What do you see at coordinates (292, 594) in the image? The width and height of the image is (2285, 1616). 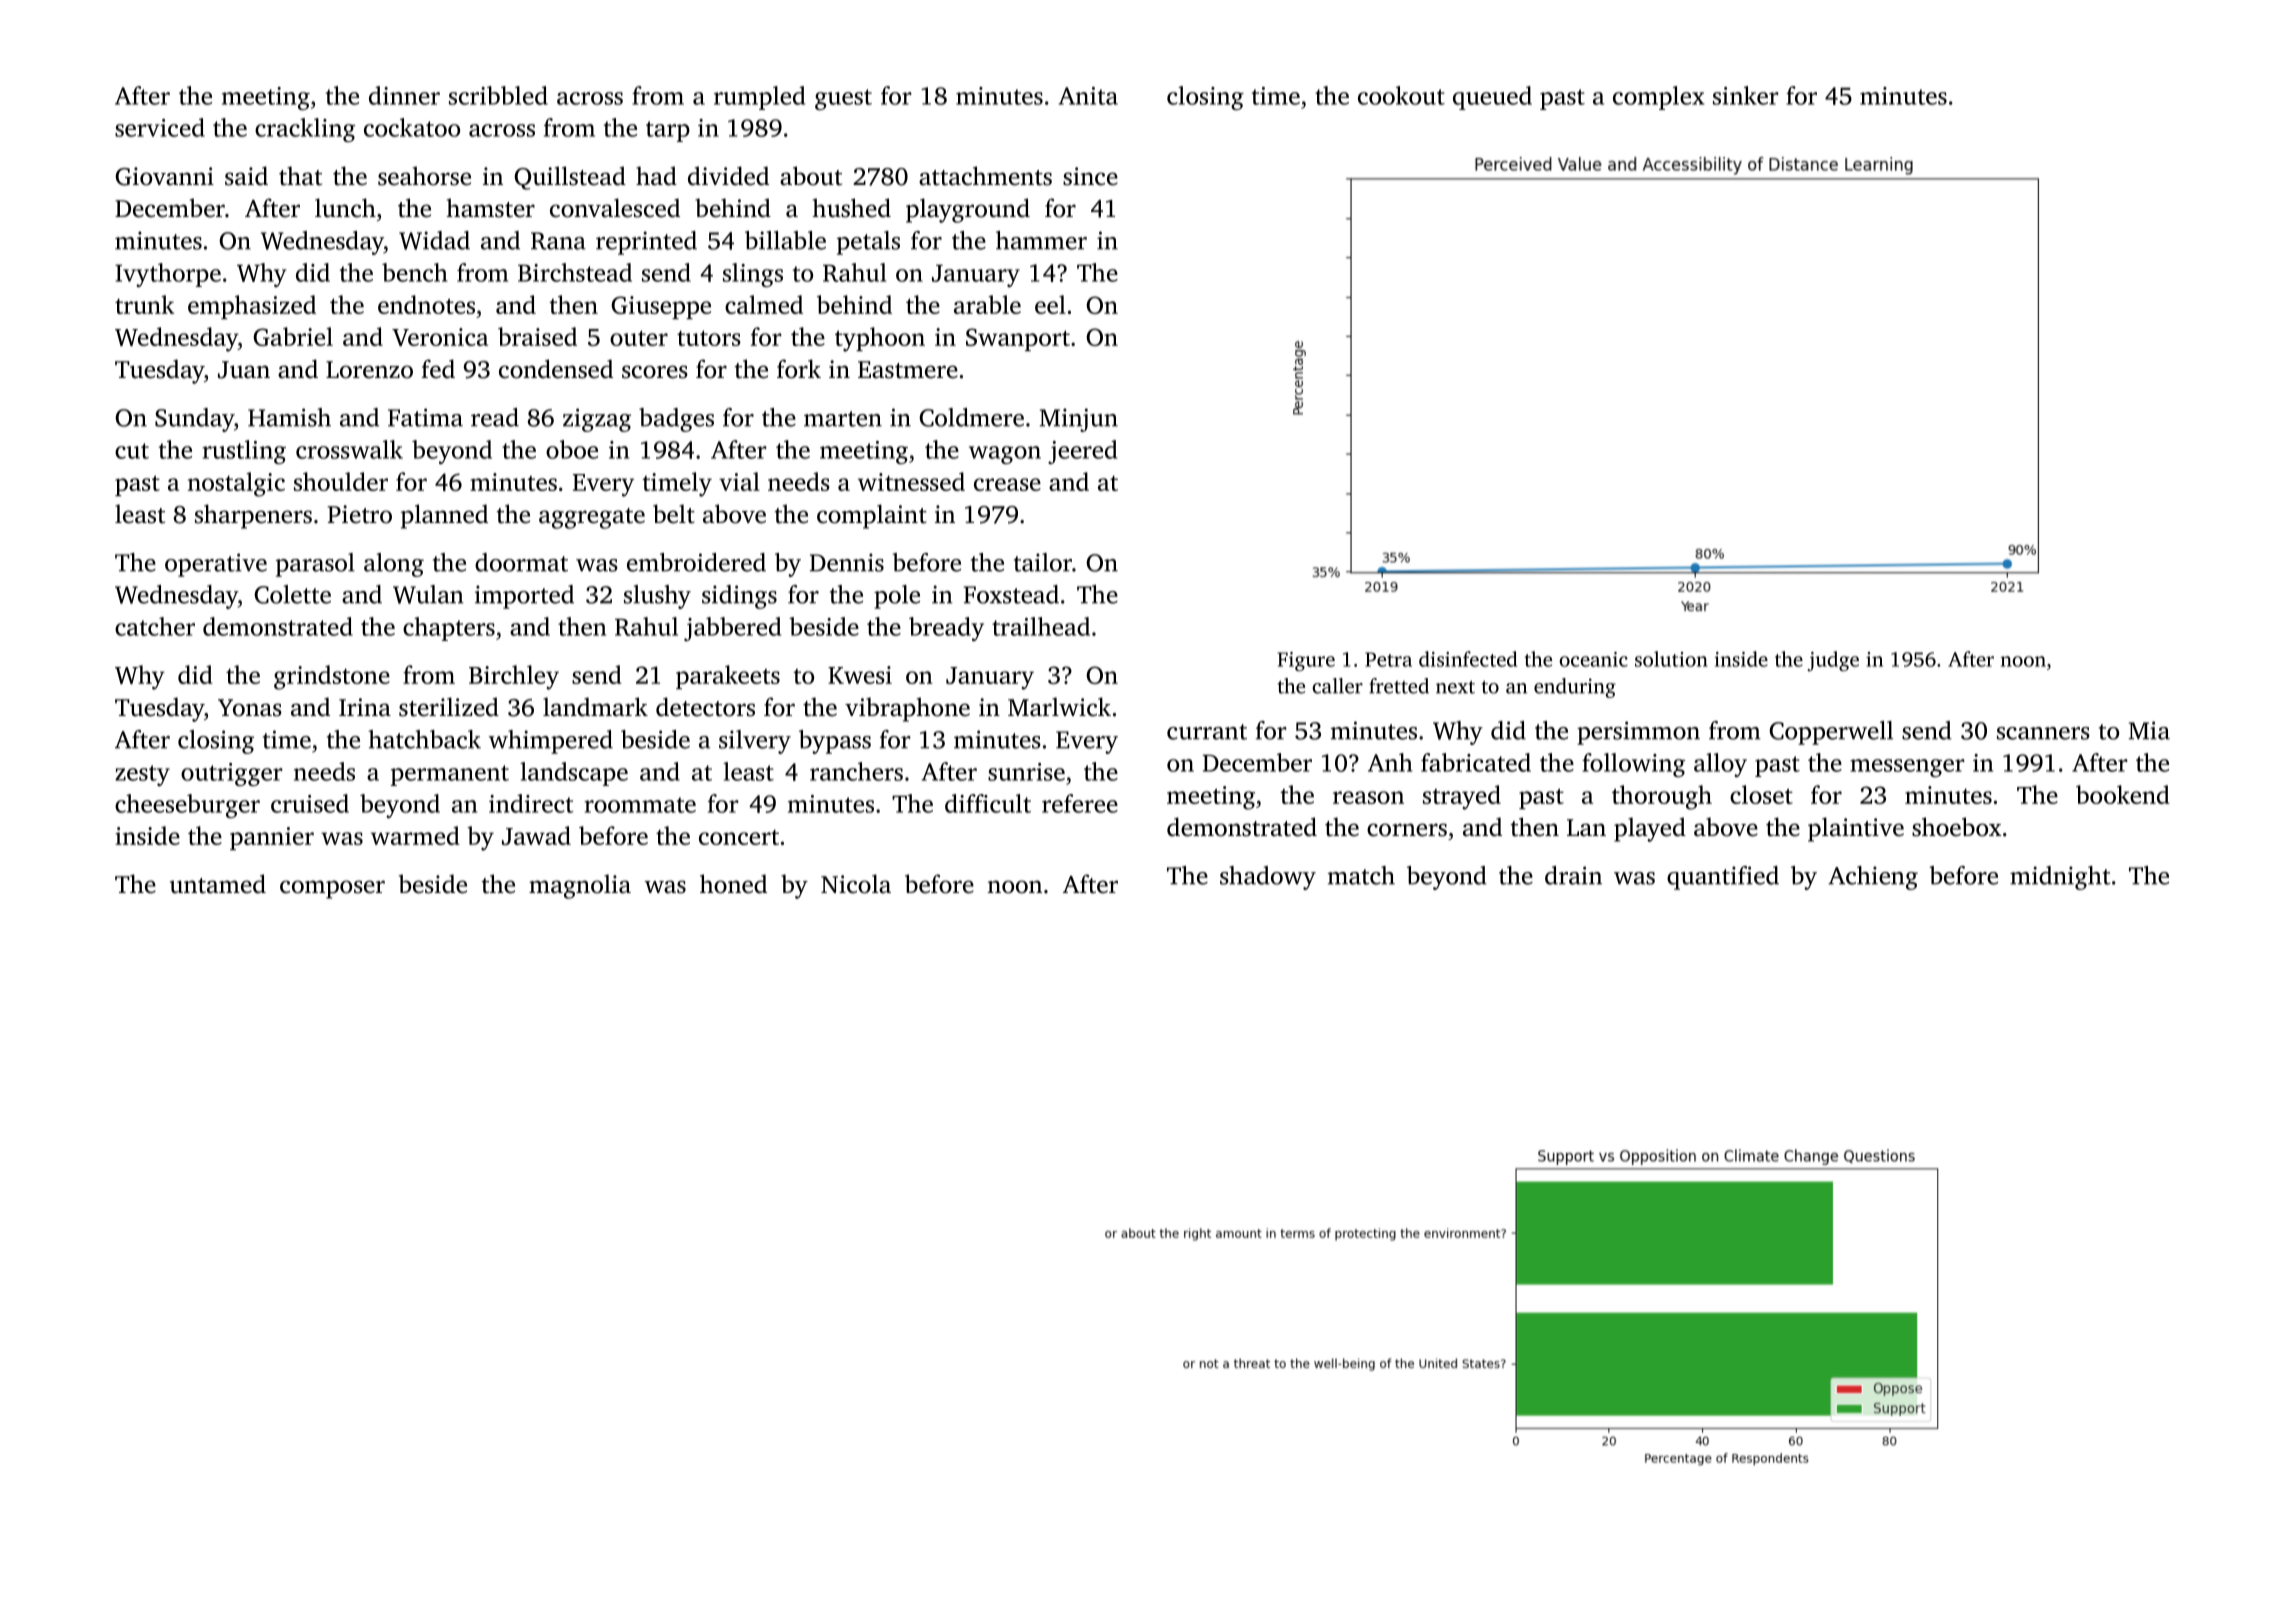 I see `Colette` at bounding box center [292, 594].
